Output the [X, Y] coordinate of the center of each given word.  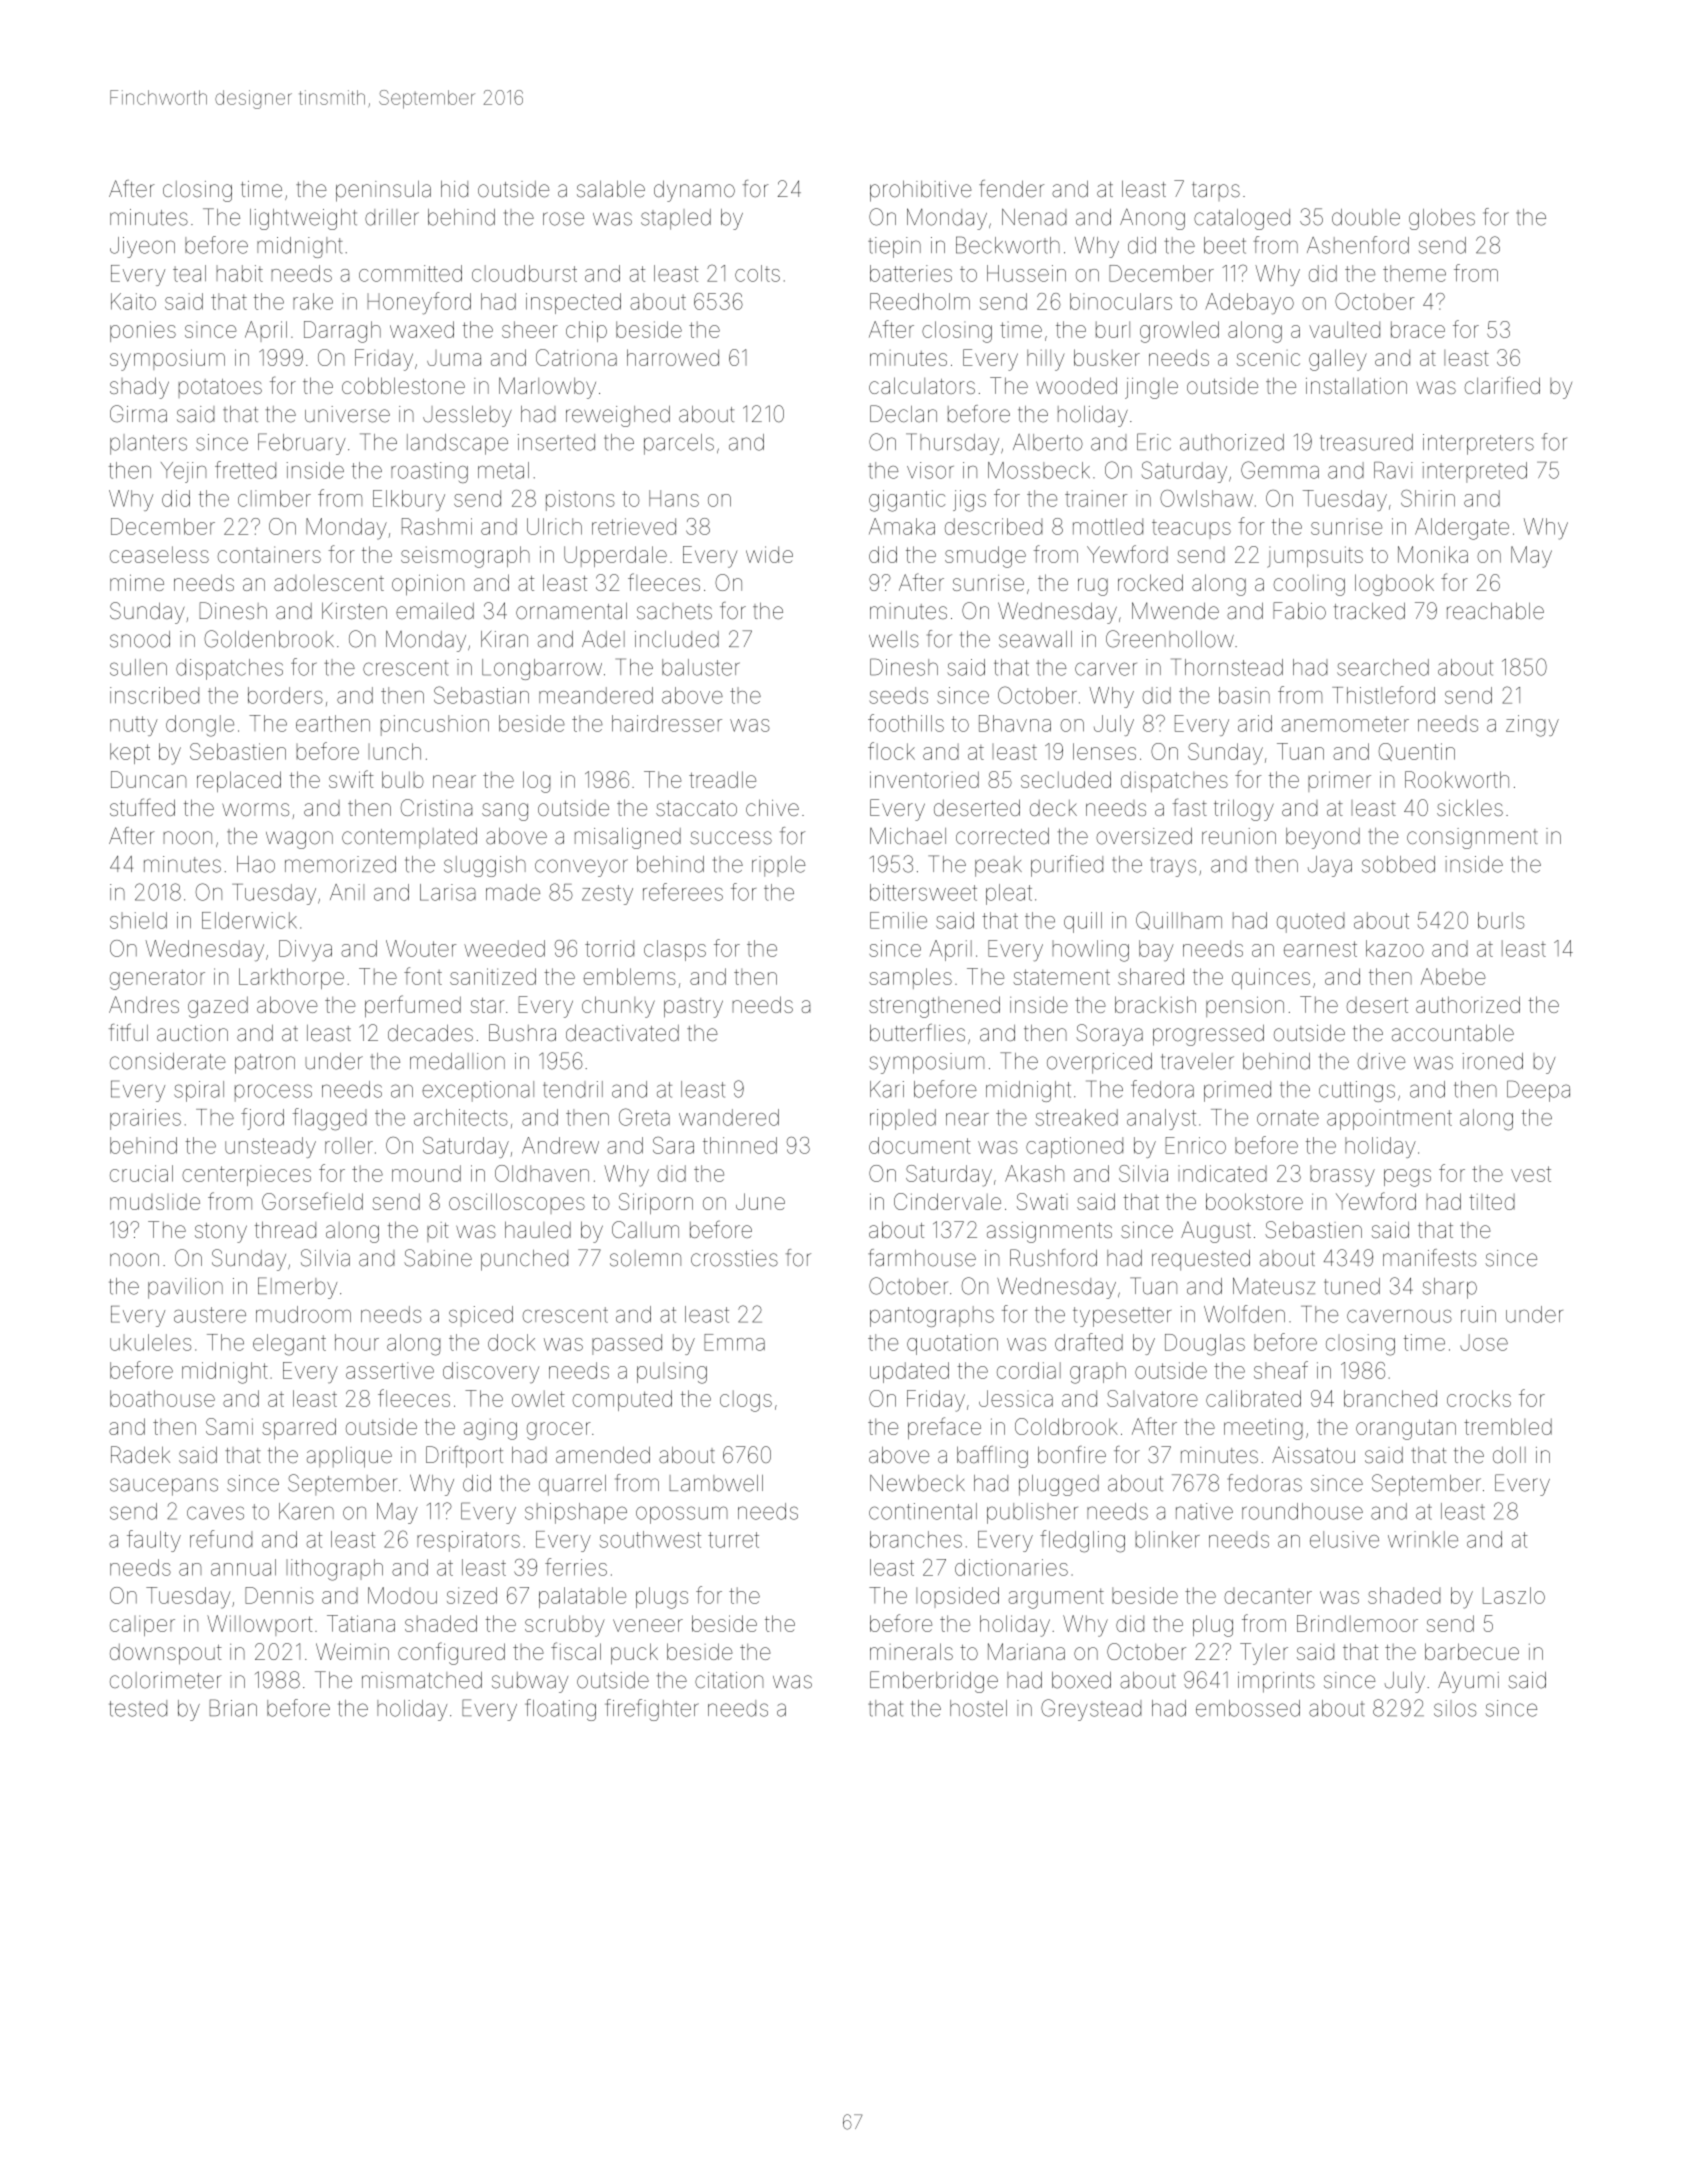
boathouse [162, 1398]
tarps [1216, 191]
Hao [256, 864]
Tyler [1264, 1654]
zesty [607, 895]
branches [916, 1539]
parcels [679, 444]
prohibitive [921, 191]
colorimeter [166, 1680]
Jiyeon [142, 247]
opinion [428, 585]
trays [1173, 867]
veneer [648, 1625]
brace [1418, 329]
